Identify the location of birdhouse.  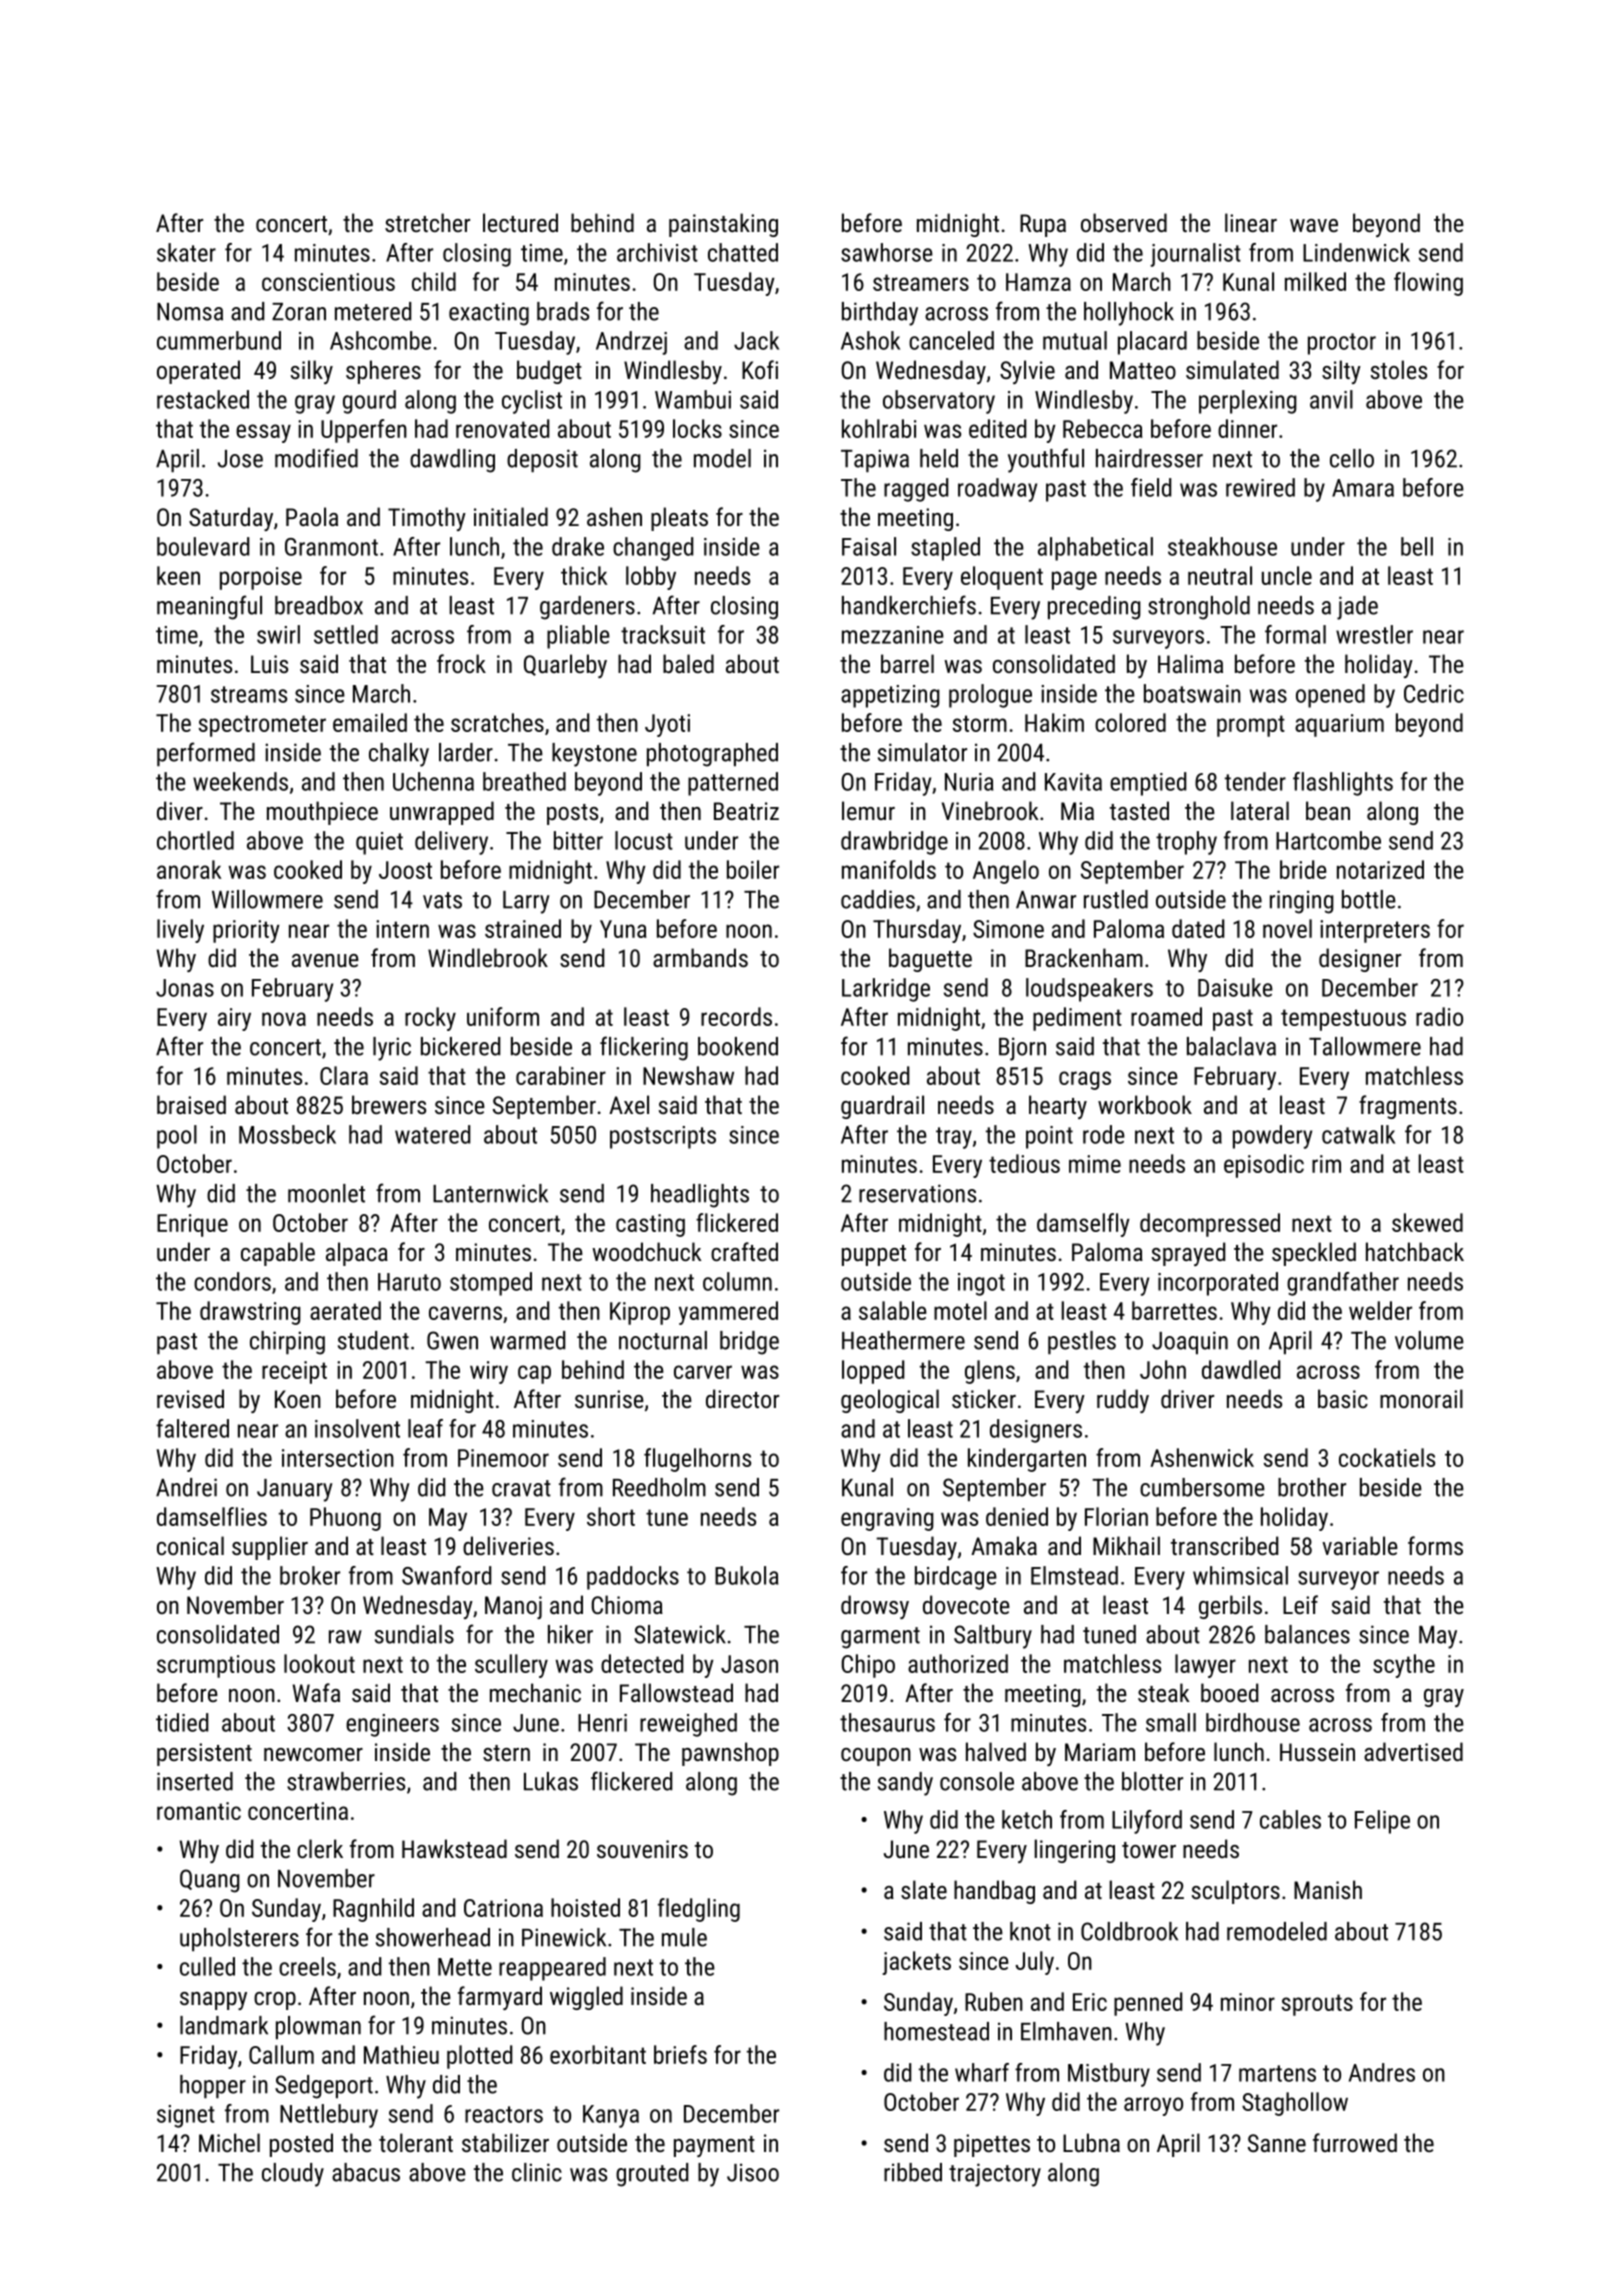
(1253, 1722).
